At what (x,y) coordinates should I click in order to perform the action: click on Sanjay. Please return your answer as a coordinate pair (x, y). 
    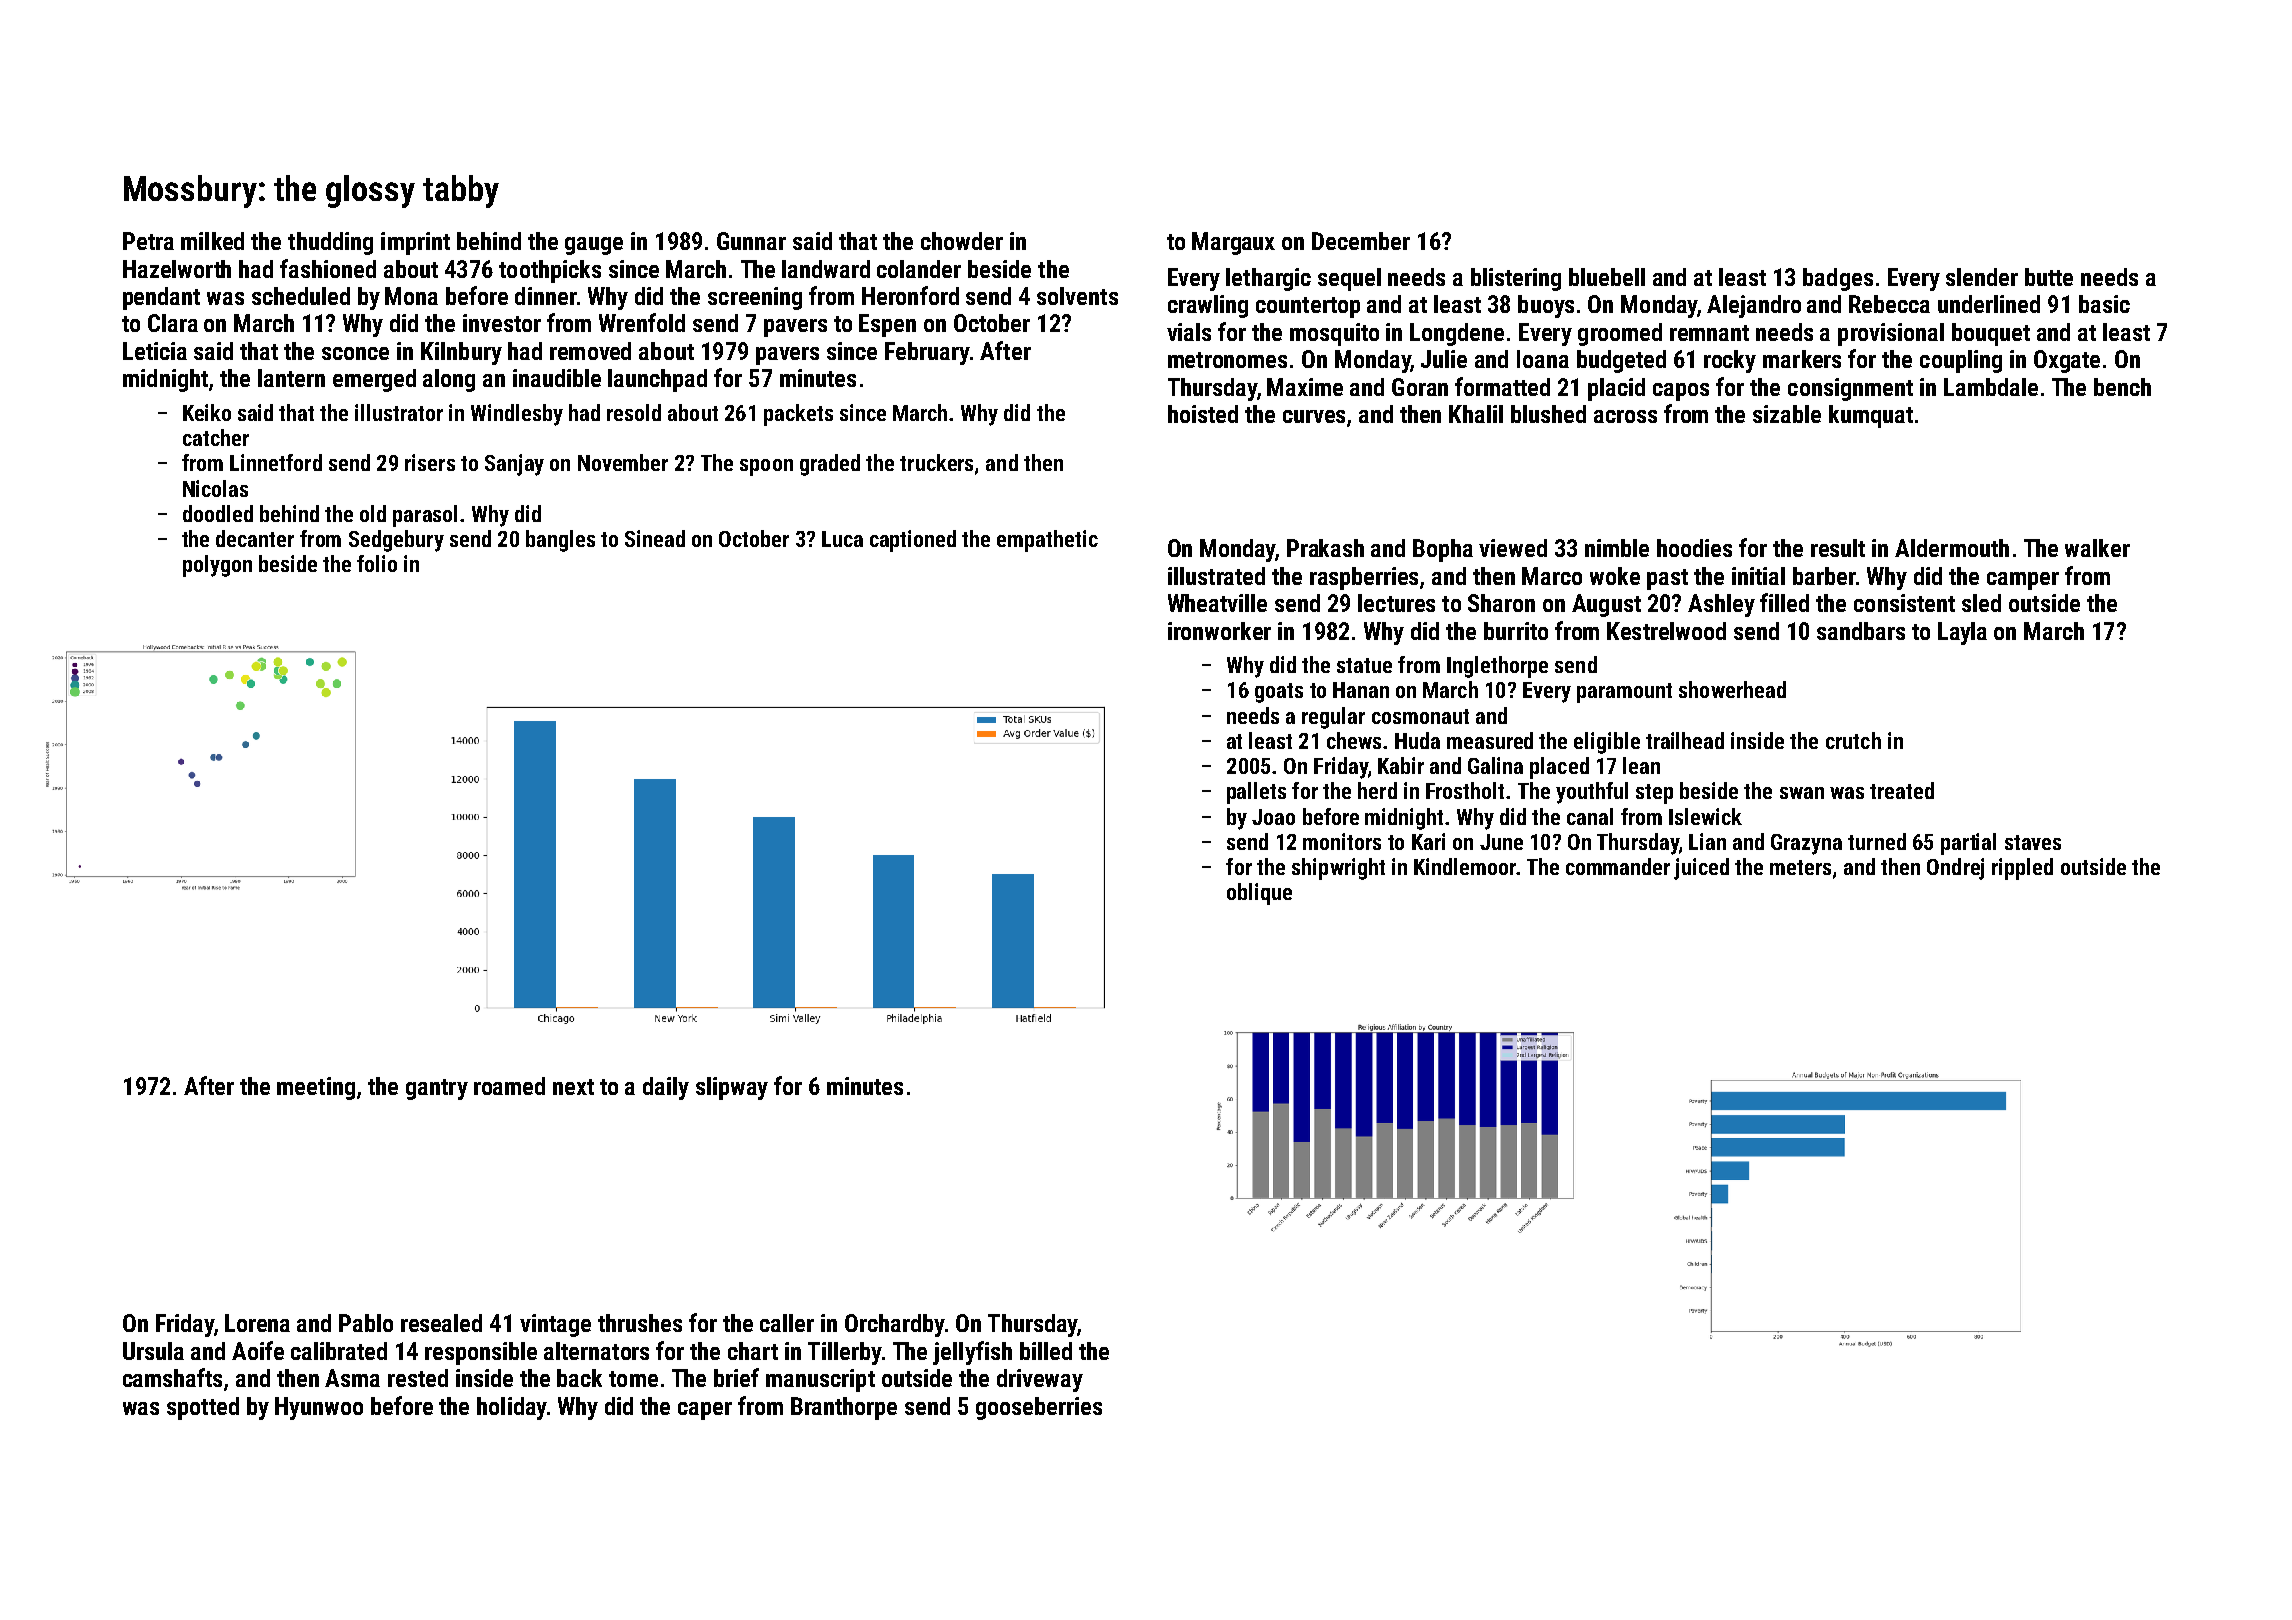
    Looking at the image, I should click on (514, 465).
